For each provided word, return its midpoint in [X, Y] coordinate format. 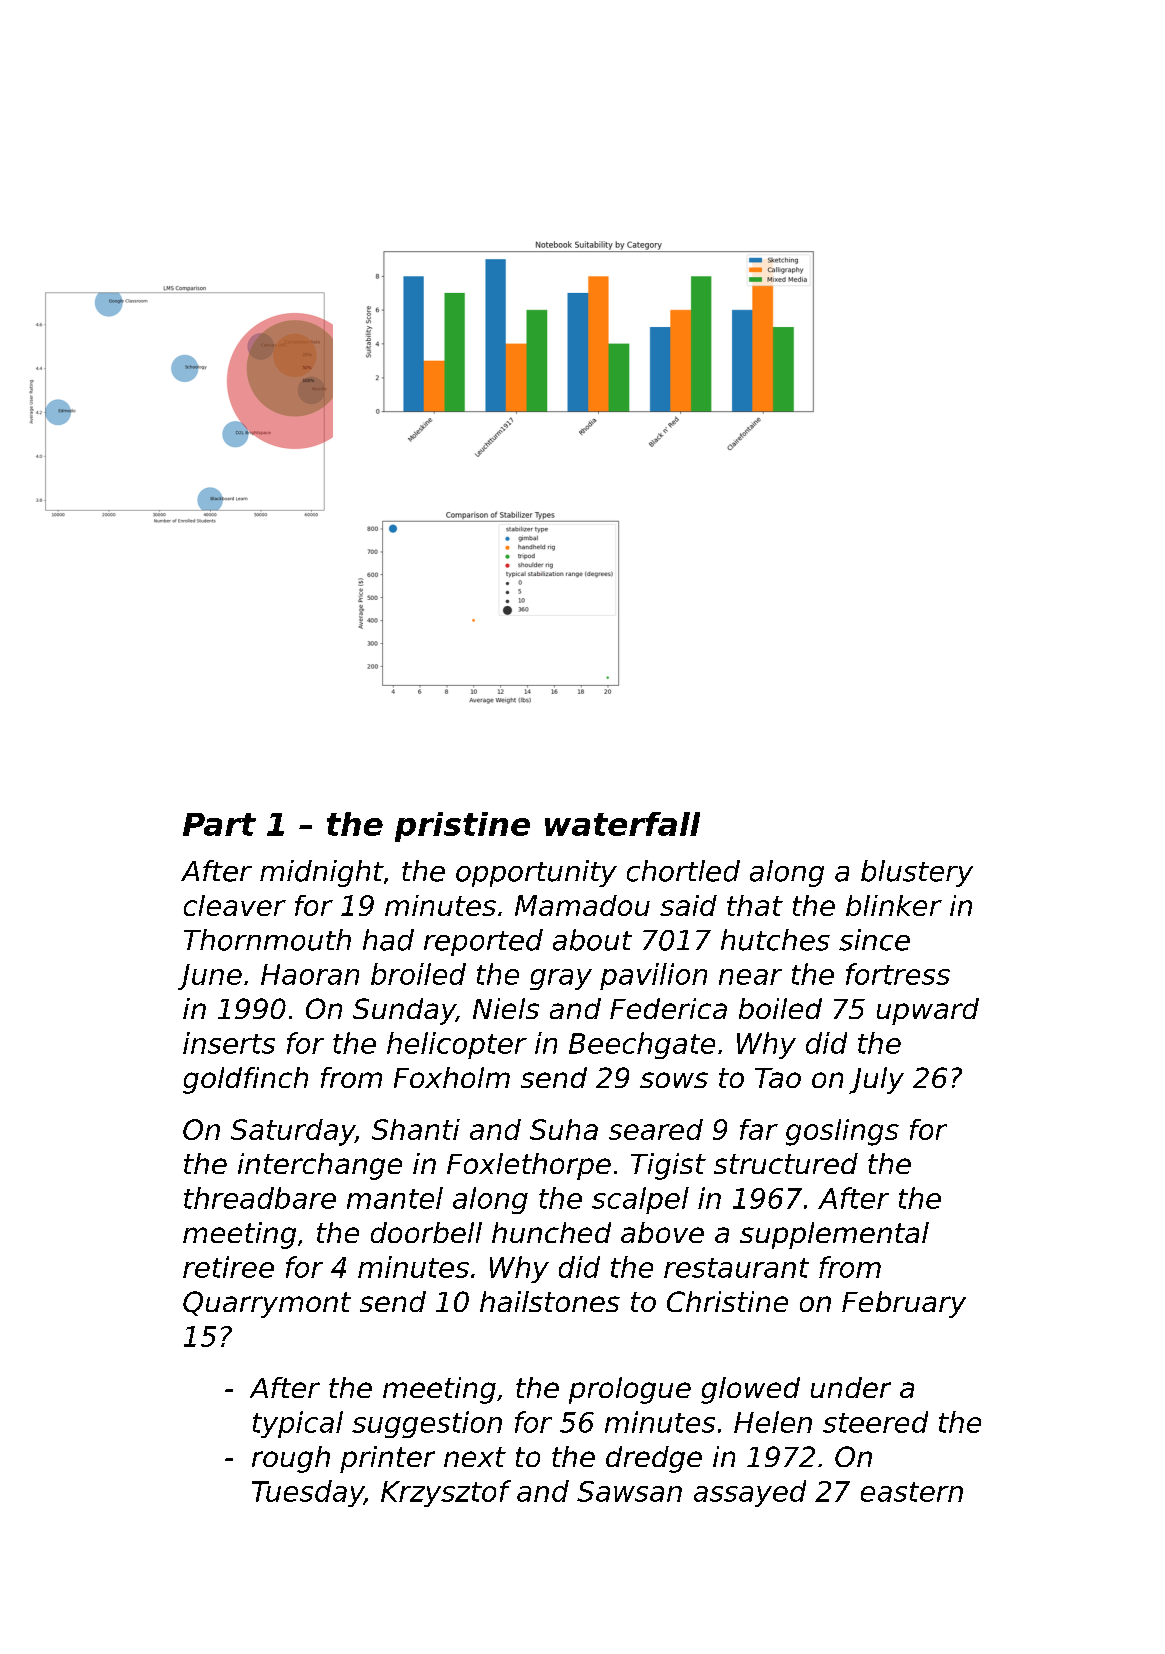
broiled [418, 974]
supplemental [834, 1235]
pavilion [653, 976]
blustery [917, 873]
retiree [228, 1267]
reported [483, 942]
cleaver [235, 905]
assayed [750, 1493]
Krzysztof [446, 1493]
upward [928, 1011]
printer [387, 1459]
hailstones [550, 1301]
